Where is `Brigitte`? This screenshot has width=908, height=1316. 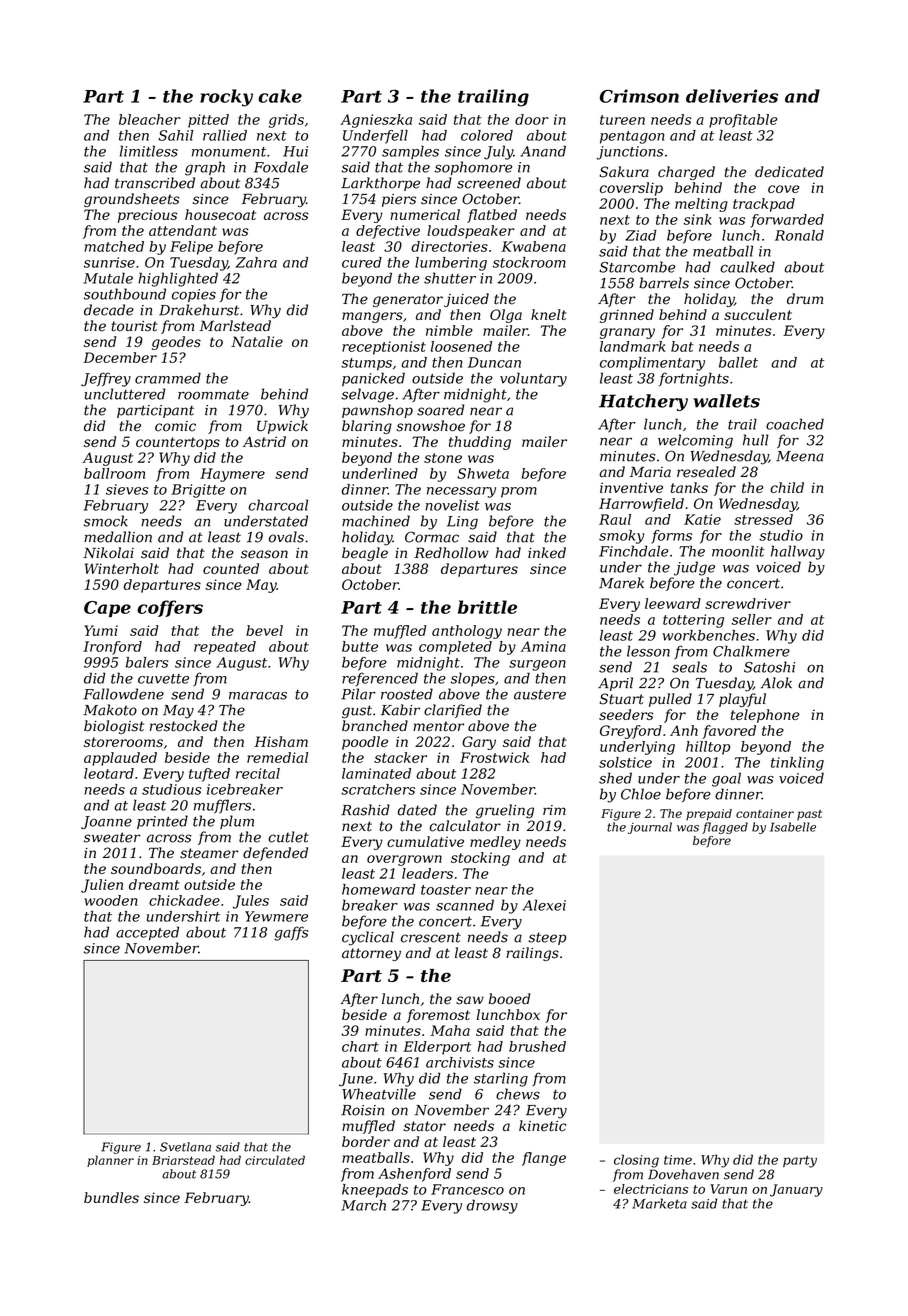 Brigitte is located at coordinates (198, 491).
